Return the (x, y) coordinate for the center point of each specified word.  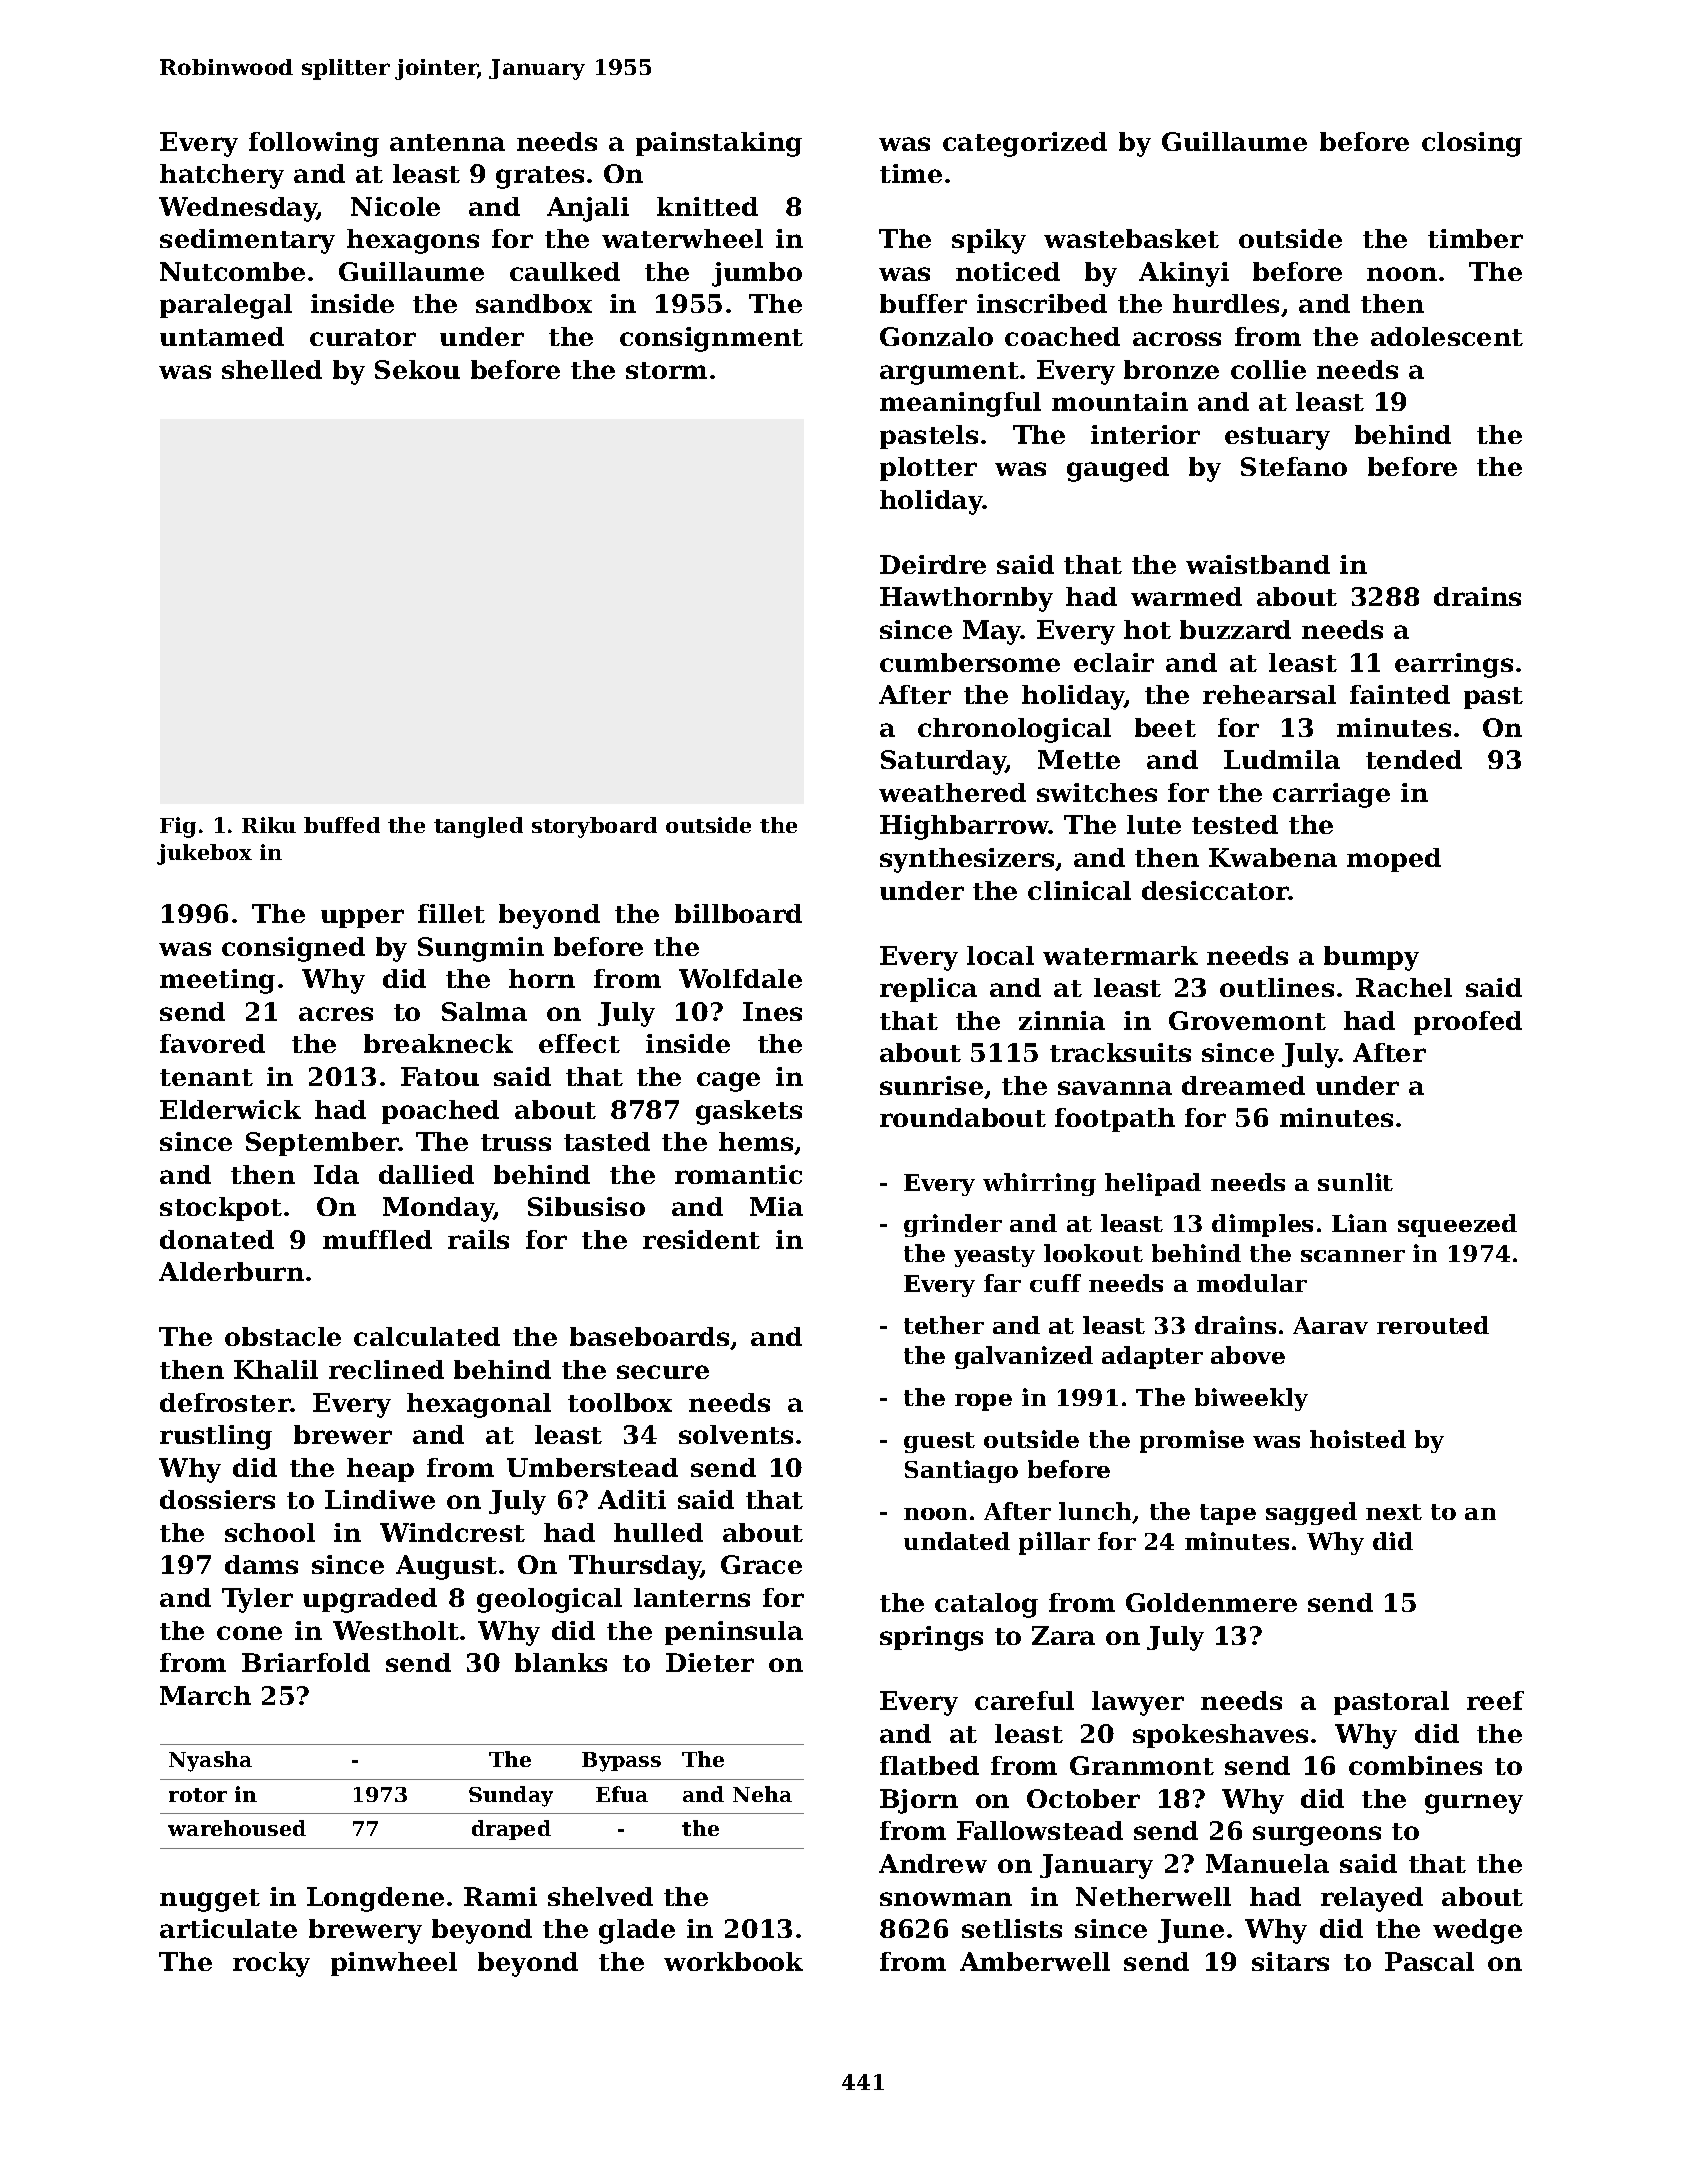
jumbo (757, 274)
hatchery (222, 176)
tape (1228, 1514)
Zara (1063, 1635)
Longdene (375, 1899)
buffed (342, 825)
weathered (952, 792)
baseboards (650, 1338)
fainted (1400, 694)
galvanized (1024, 1357)
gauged (1118, 469)
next (1394, 1512)
